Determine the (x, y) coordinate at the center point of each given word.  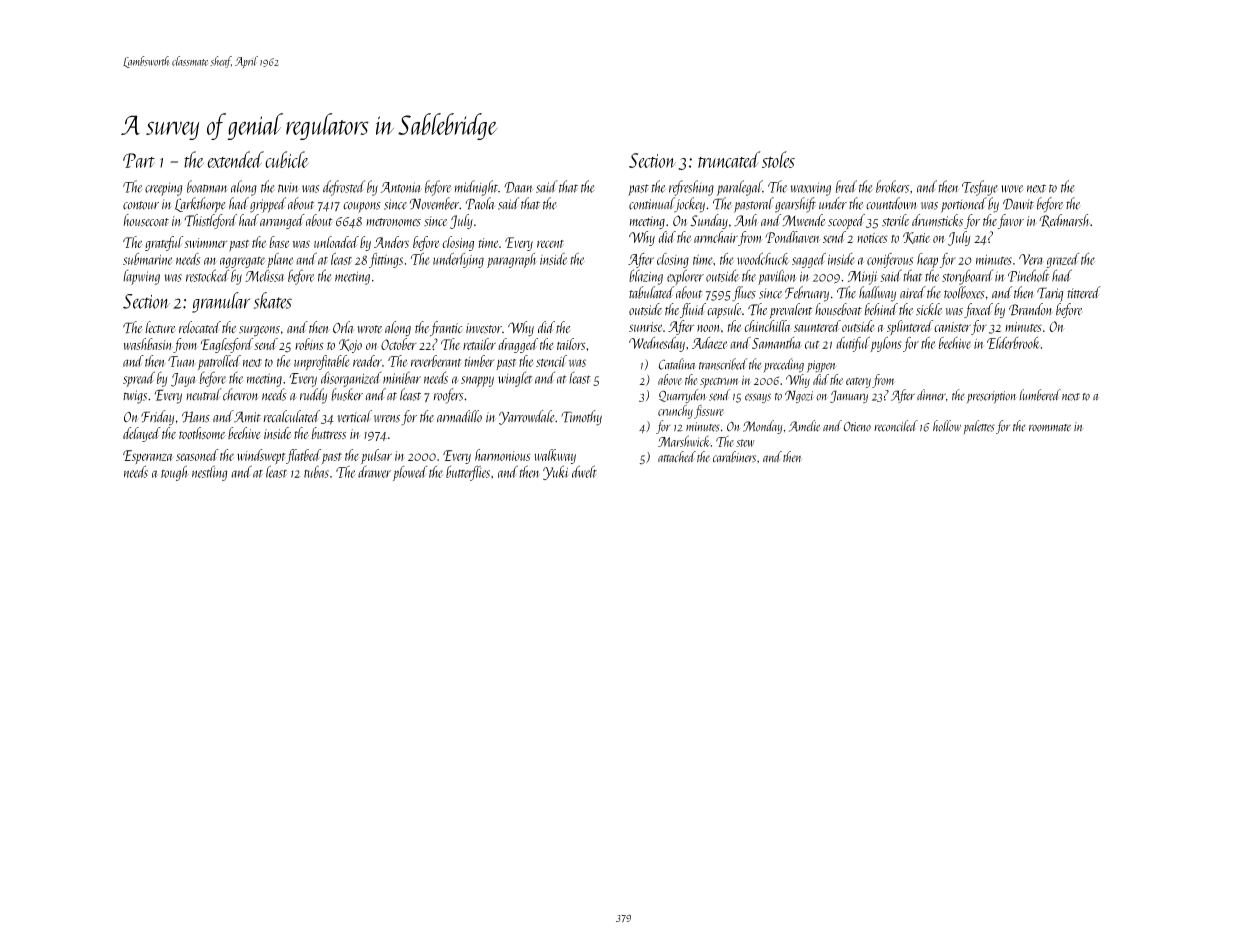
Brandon (1031, 309)
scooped (846, 222)
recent (550, 244)
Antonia (401, 187)
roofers (449, 396)
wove (1012, 189)
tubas (316, 471)
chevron (241, 394)
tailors (571, 344)
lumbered (1040, 395)
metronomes (393, 222)
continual (652, 204)
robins (309, 344)
